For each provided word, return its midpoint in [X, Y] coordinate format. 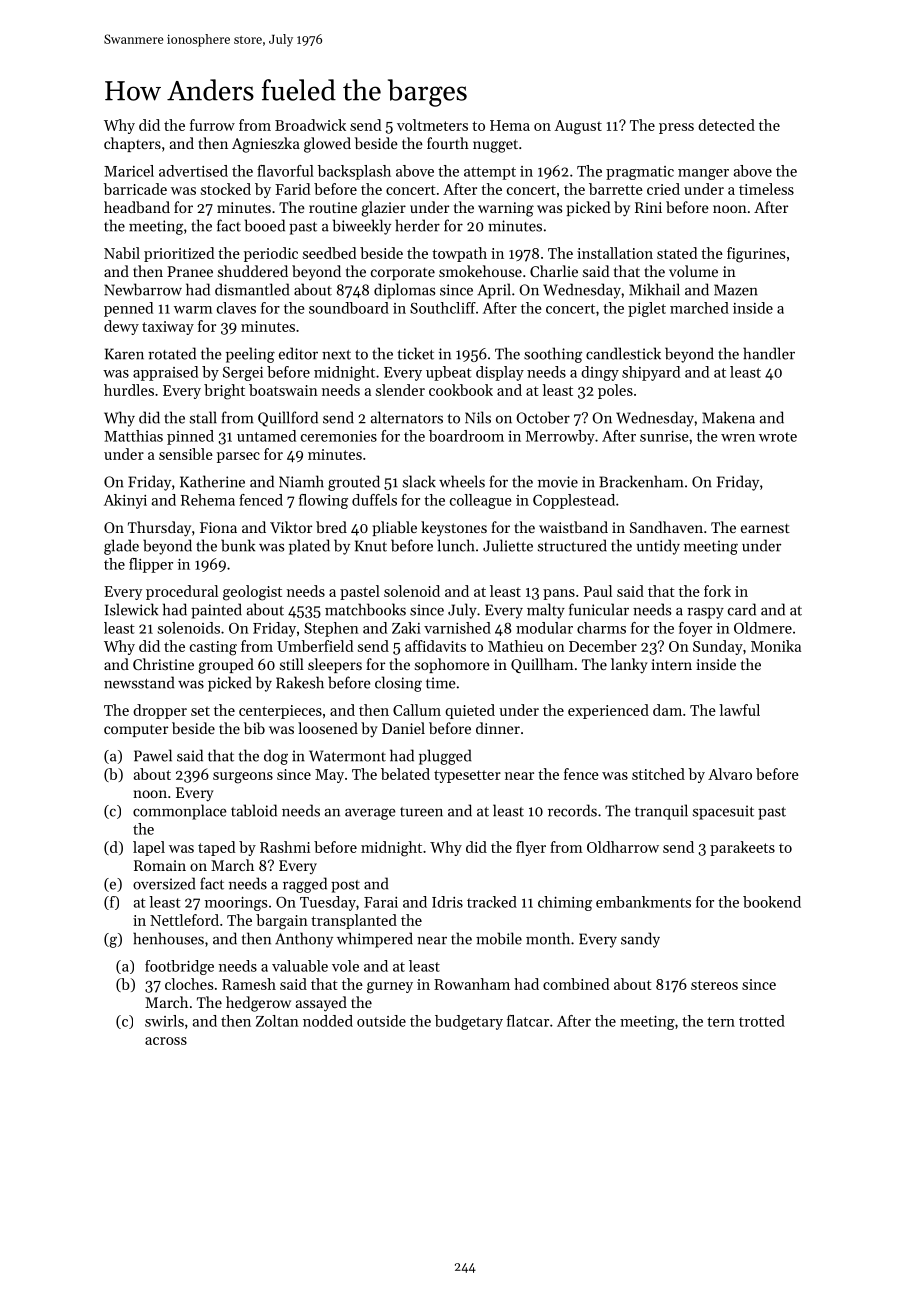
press [676, 128]
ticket [416, 353]
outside [381, 1021]
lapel [149, 848]
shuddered [253, 271]
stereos [714, 985]
